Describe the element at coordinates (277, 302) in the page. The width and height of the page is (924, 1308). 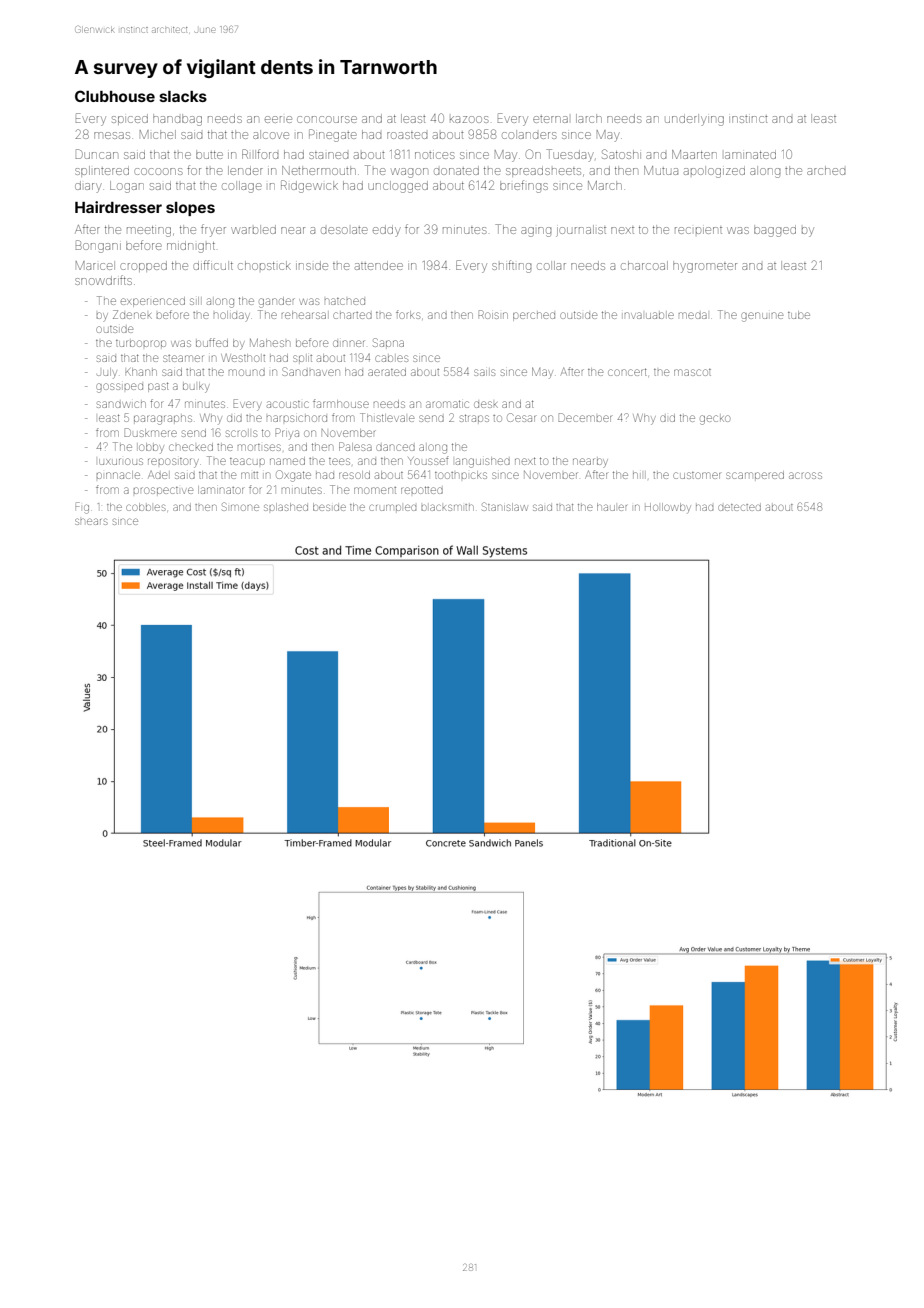
I see `gander` at that location.
